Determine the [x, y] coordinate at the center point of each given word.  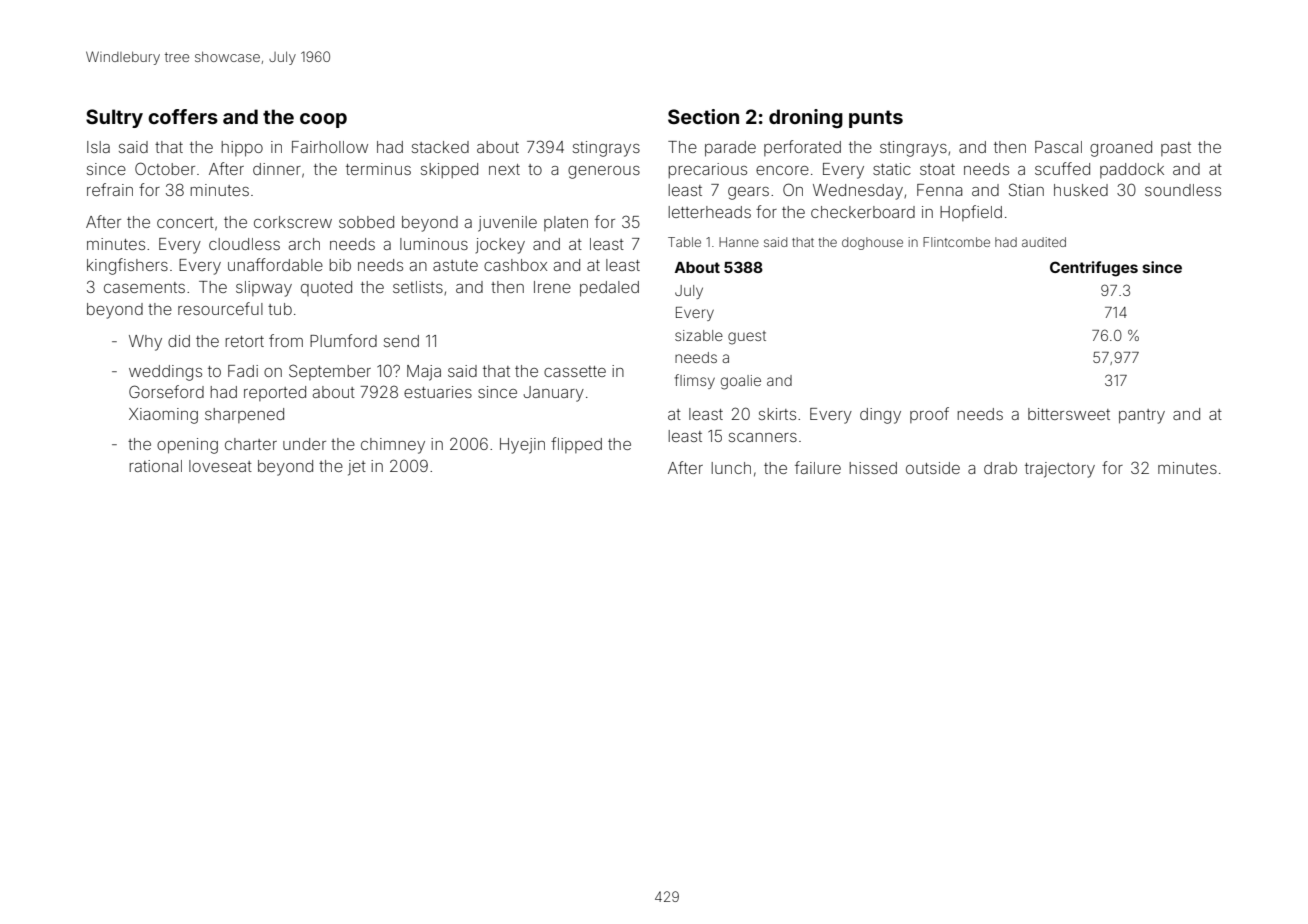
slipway [264, 289]
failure [818, 467]
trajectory [1060, 470]
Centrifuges [1094, 269]
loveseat [220, 466]
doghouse [872, 243]
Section [703, 116]
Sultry [114, 118]
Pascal [1058, 147]
